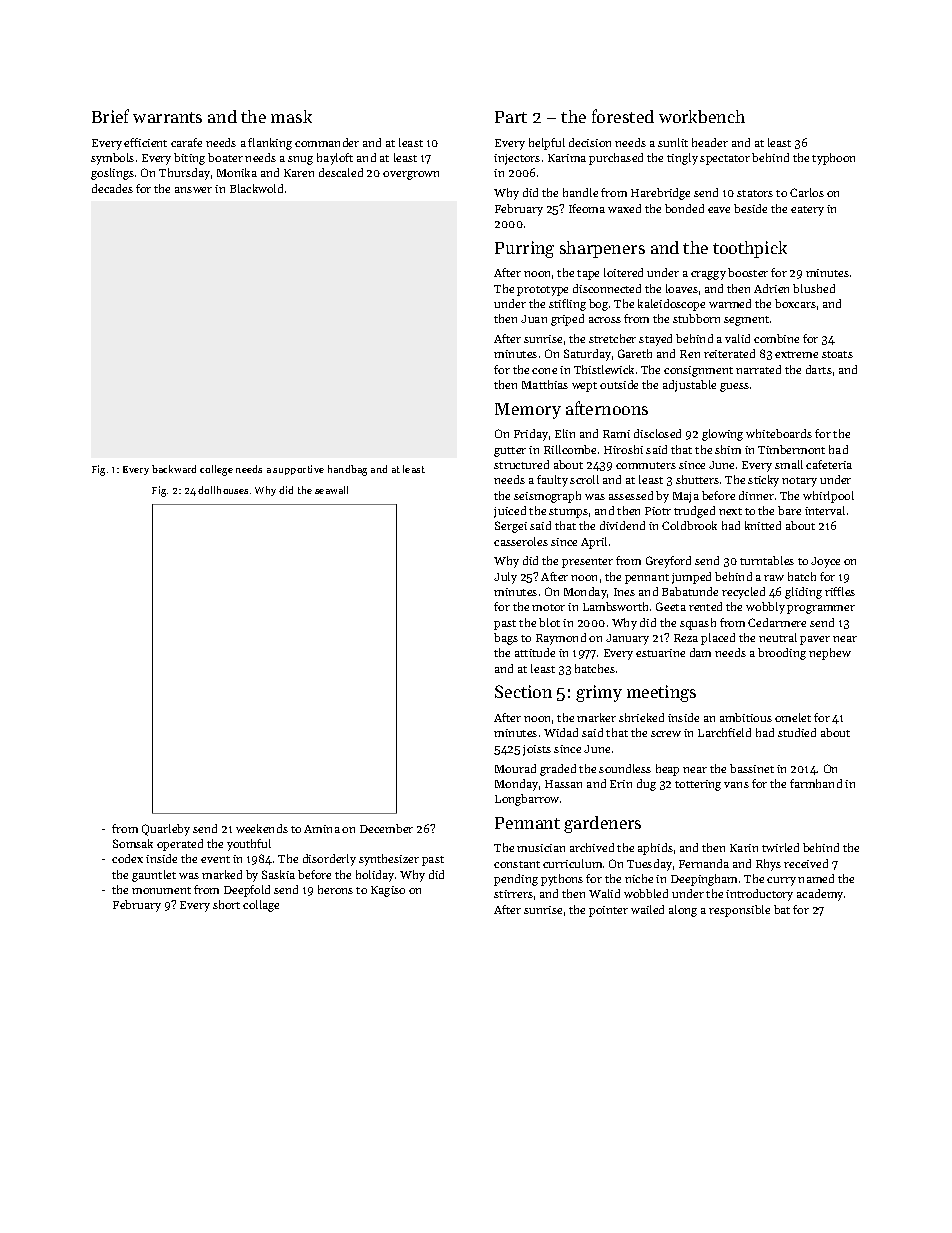 This page has height=1233, width=952. Describe the element at coordinates (166, 830) in the page. I see `Quarleby` at that location.
